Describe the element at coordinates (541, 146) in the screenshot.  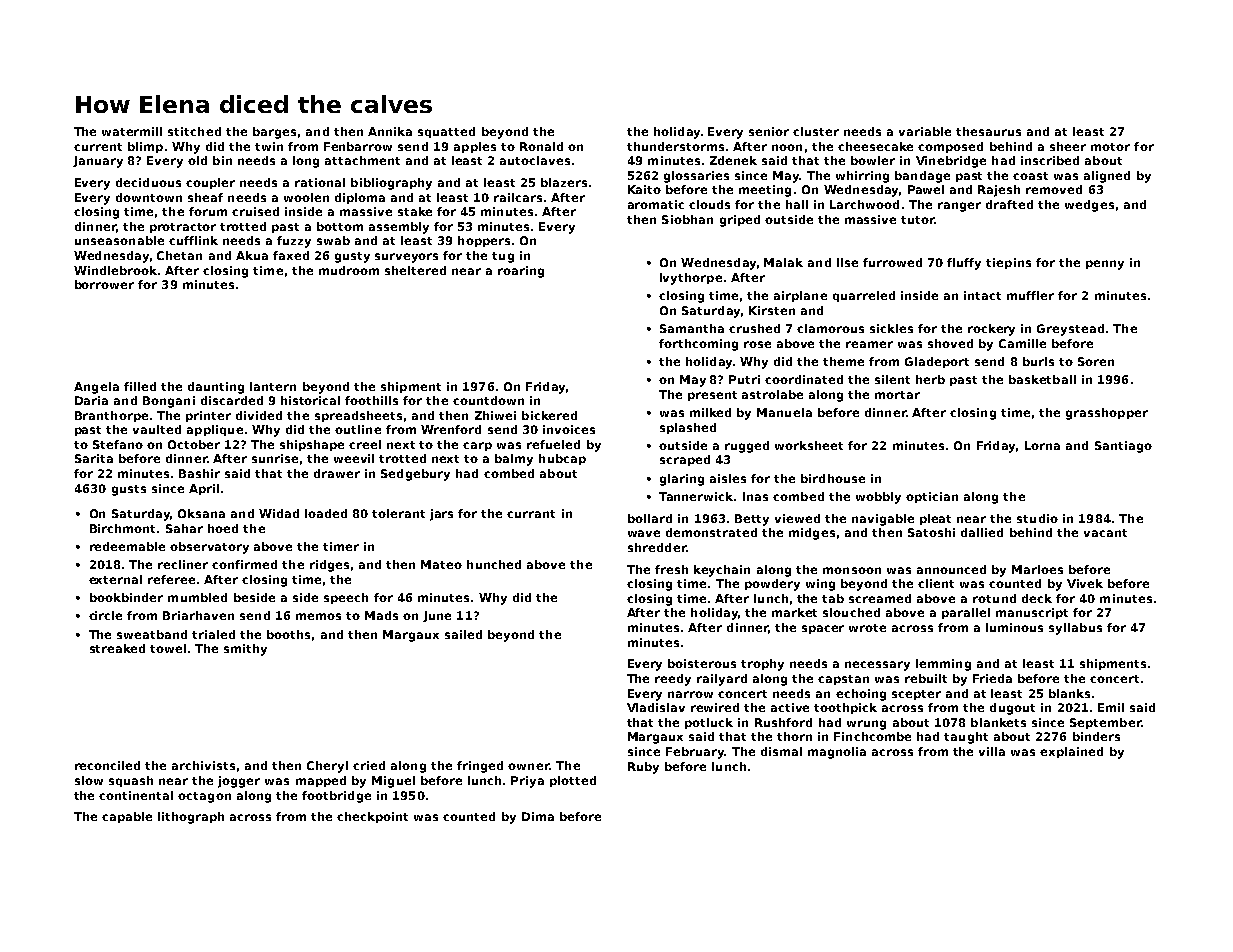
I see `Ronald` at that location.
